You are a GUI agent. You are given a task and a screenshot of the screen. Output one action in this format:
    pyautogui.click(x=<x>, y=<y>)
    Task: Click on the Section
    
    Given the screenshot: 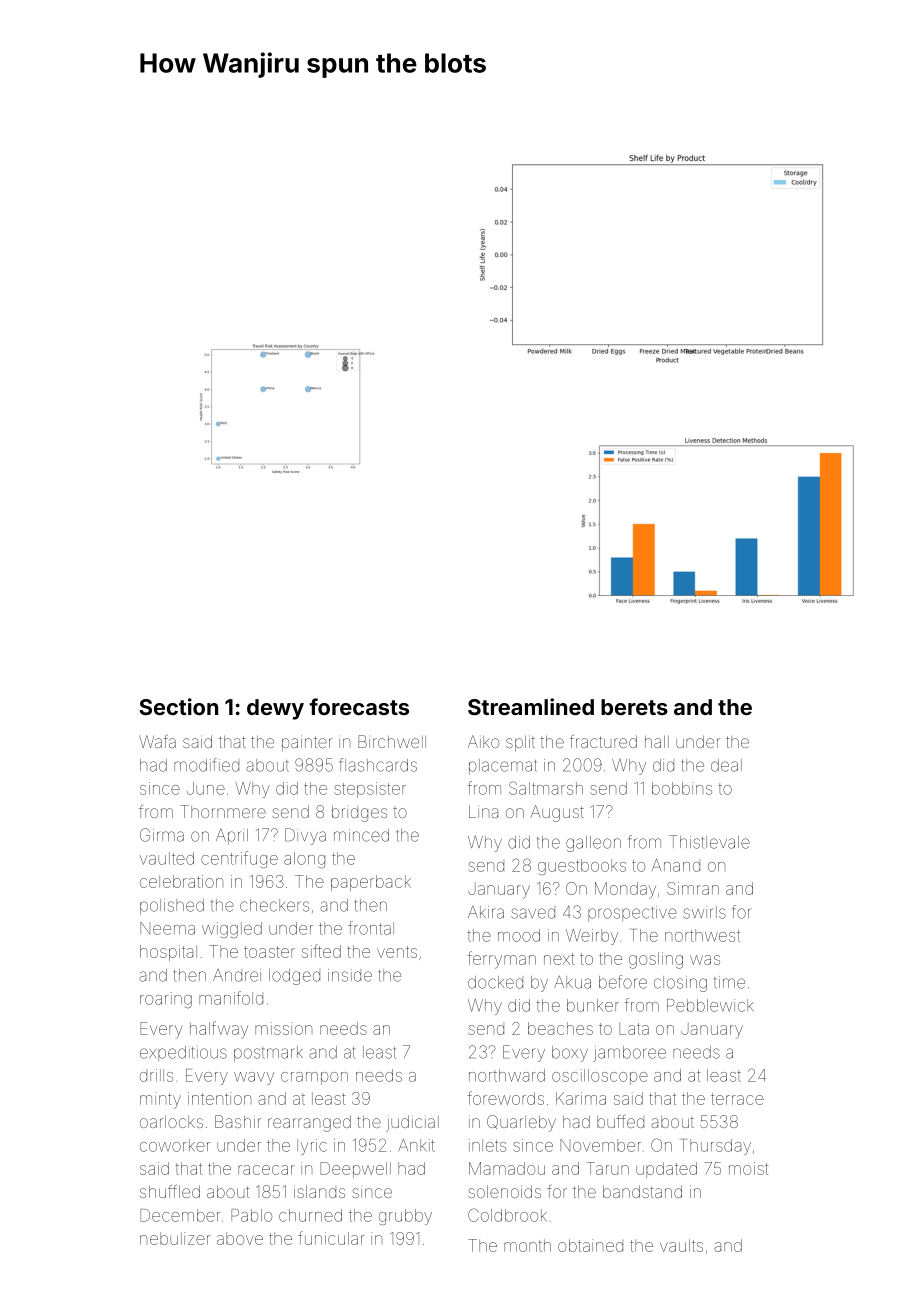 What is the action you would take?
    pyautogui.click(x=178, y=706)
